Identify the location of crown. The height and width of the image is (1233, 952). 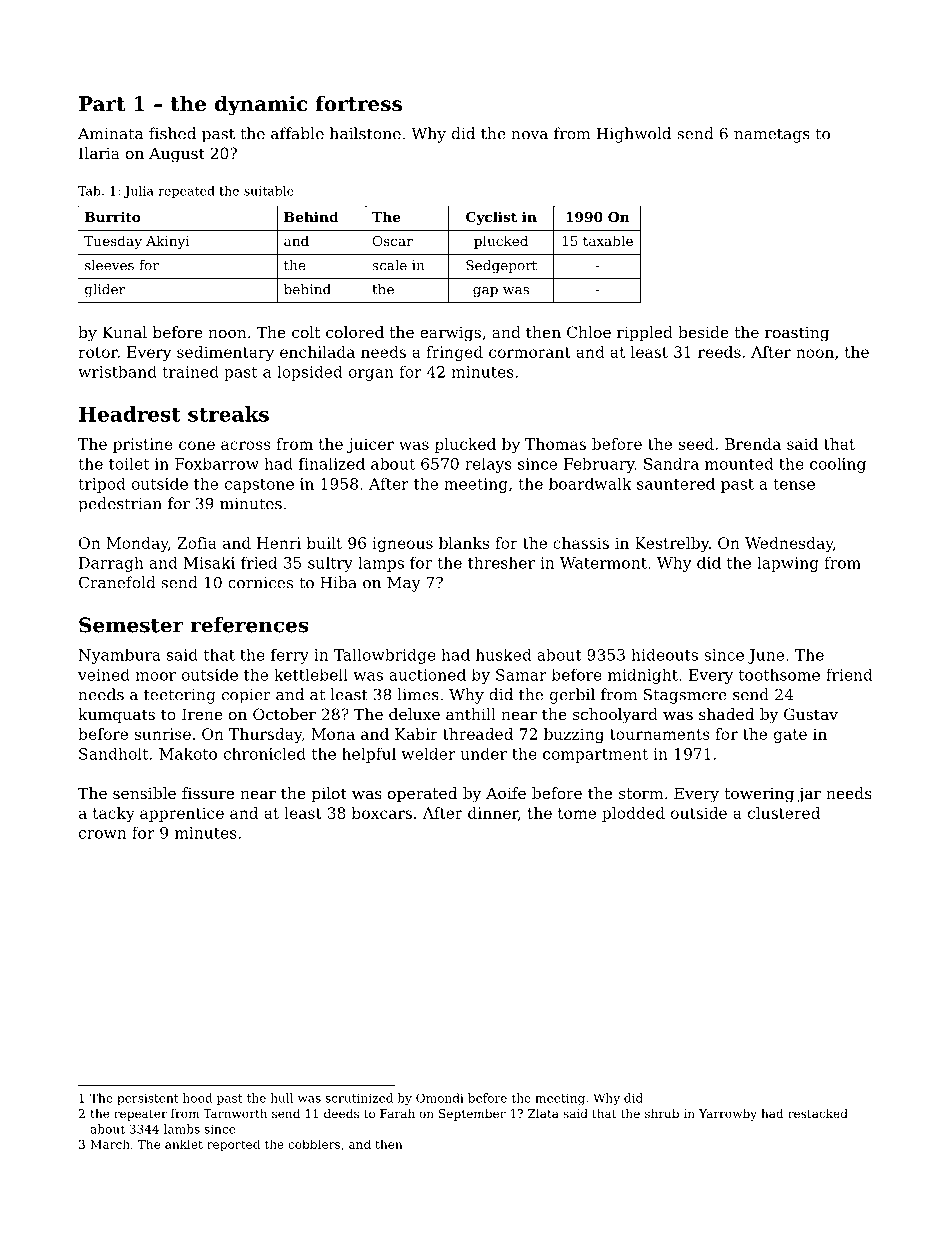
(102, 834).
